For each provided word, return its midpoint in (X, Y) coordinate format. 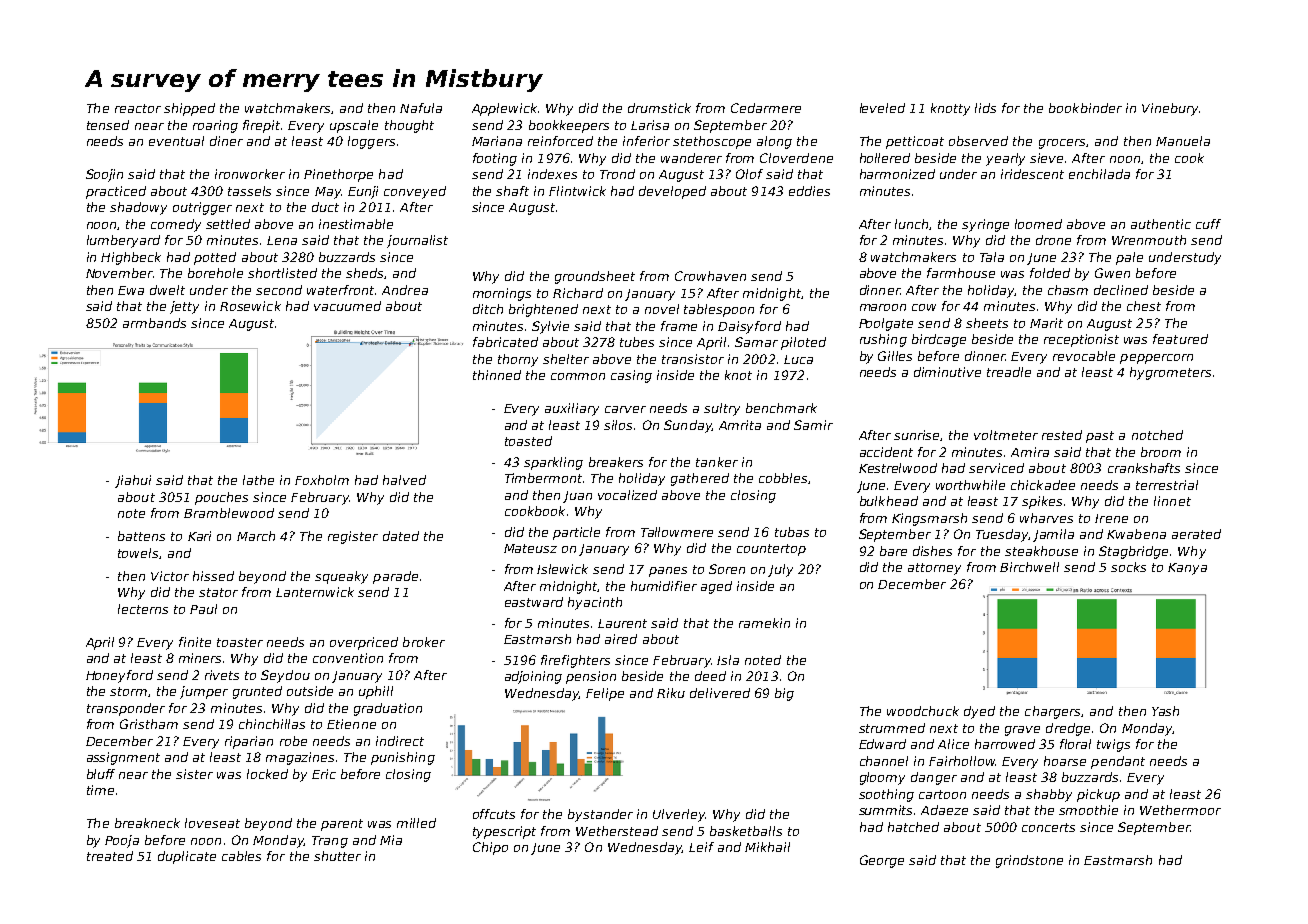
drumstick (659, 108)
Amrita (740, 425)
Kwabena (1136, 534)
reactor (138, 108)
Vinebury (1170, 109)
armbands (154, 323)
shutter (337, 856)
